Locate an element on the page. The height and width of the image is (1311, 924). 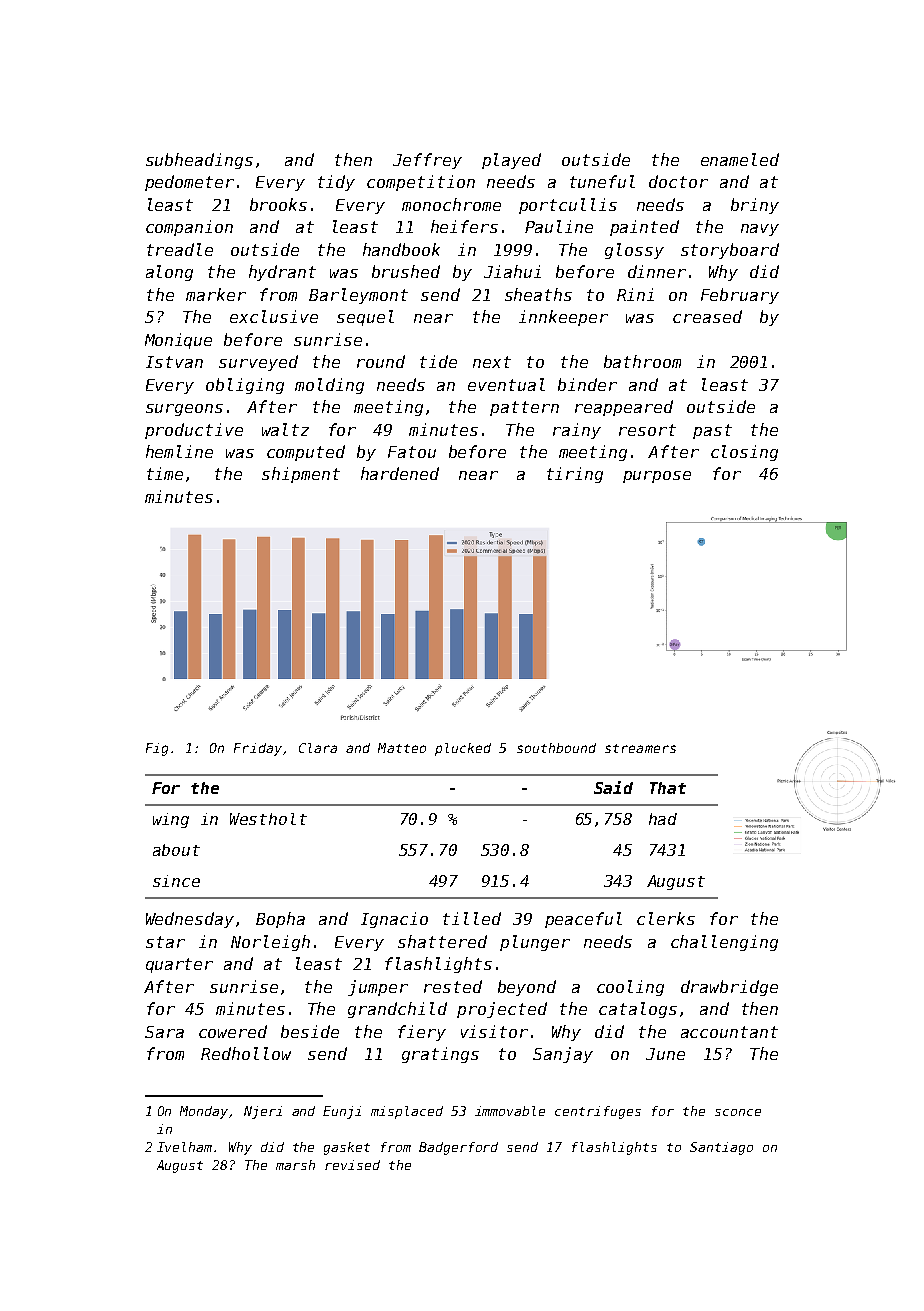
shipment is located at coordinates (301, 475).
